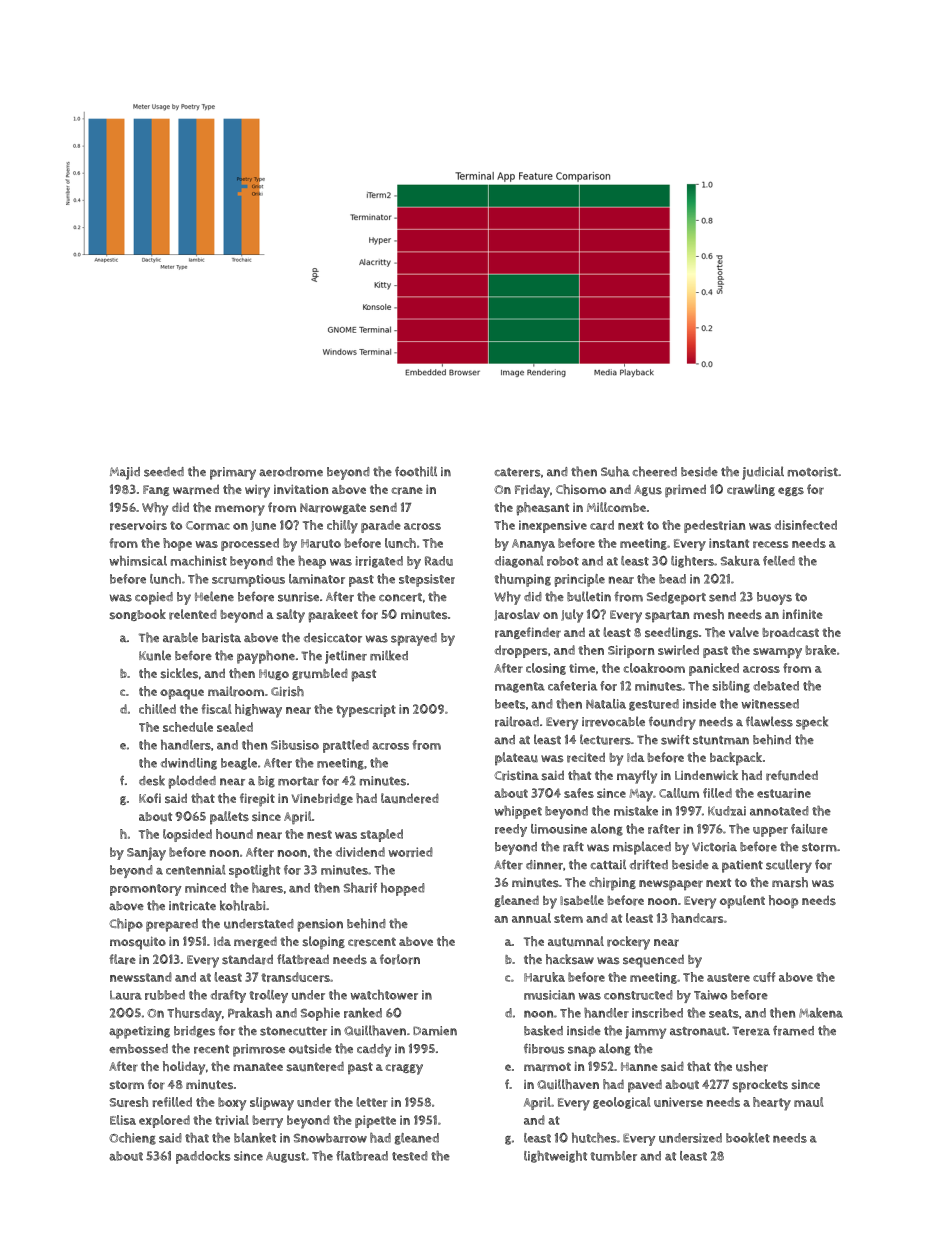  I want to click on Hugo, so click(274, 674).
